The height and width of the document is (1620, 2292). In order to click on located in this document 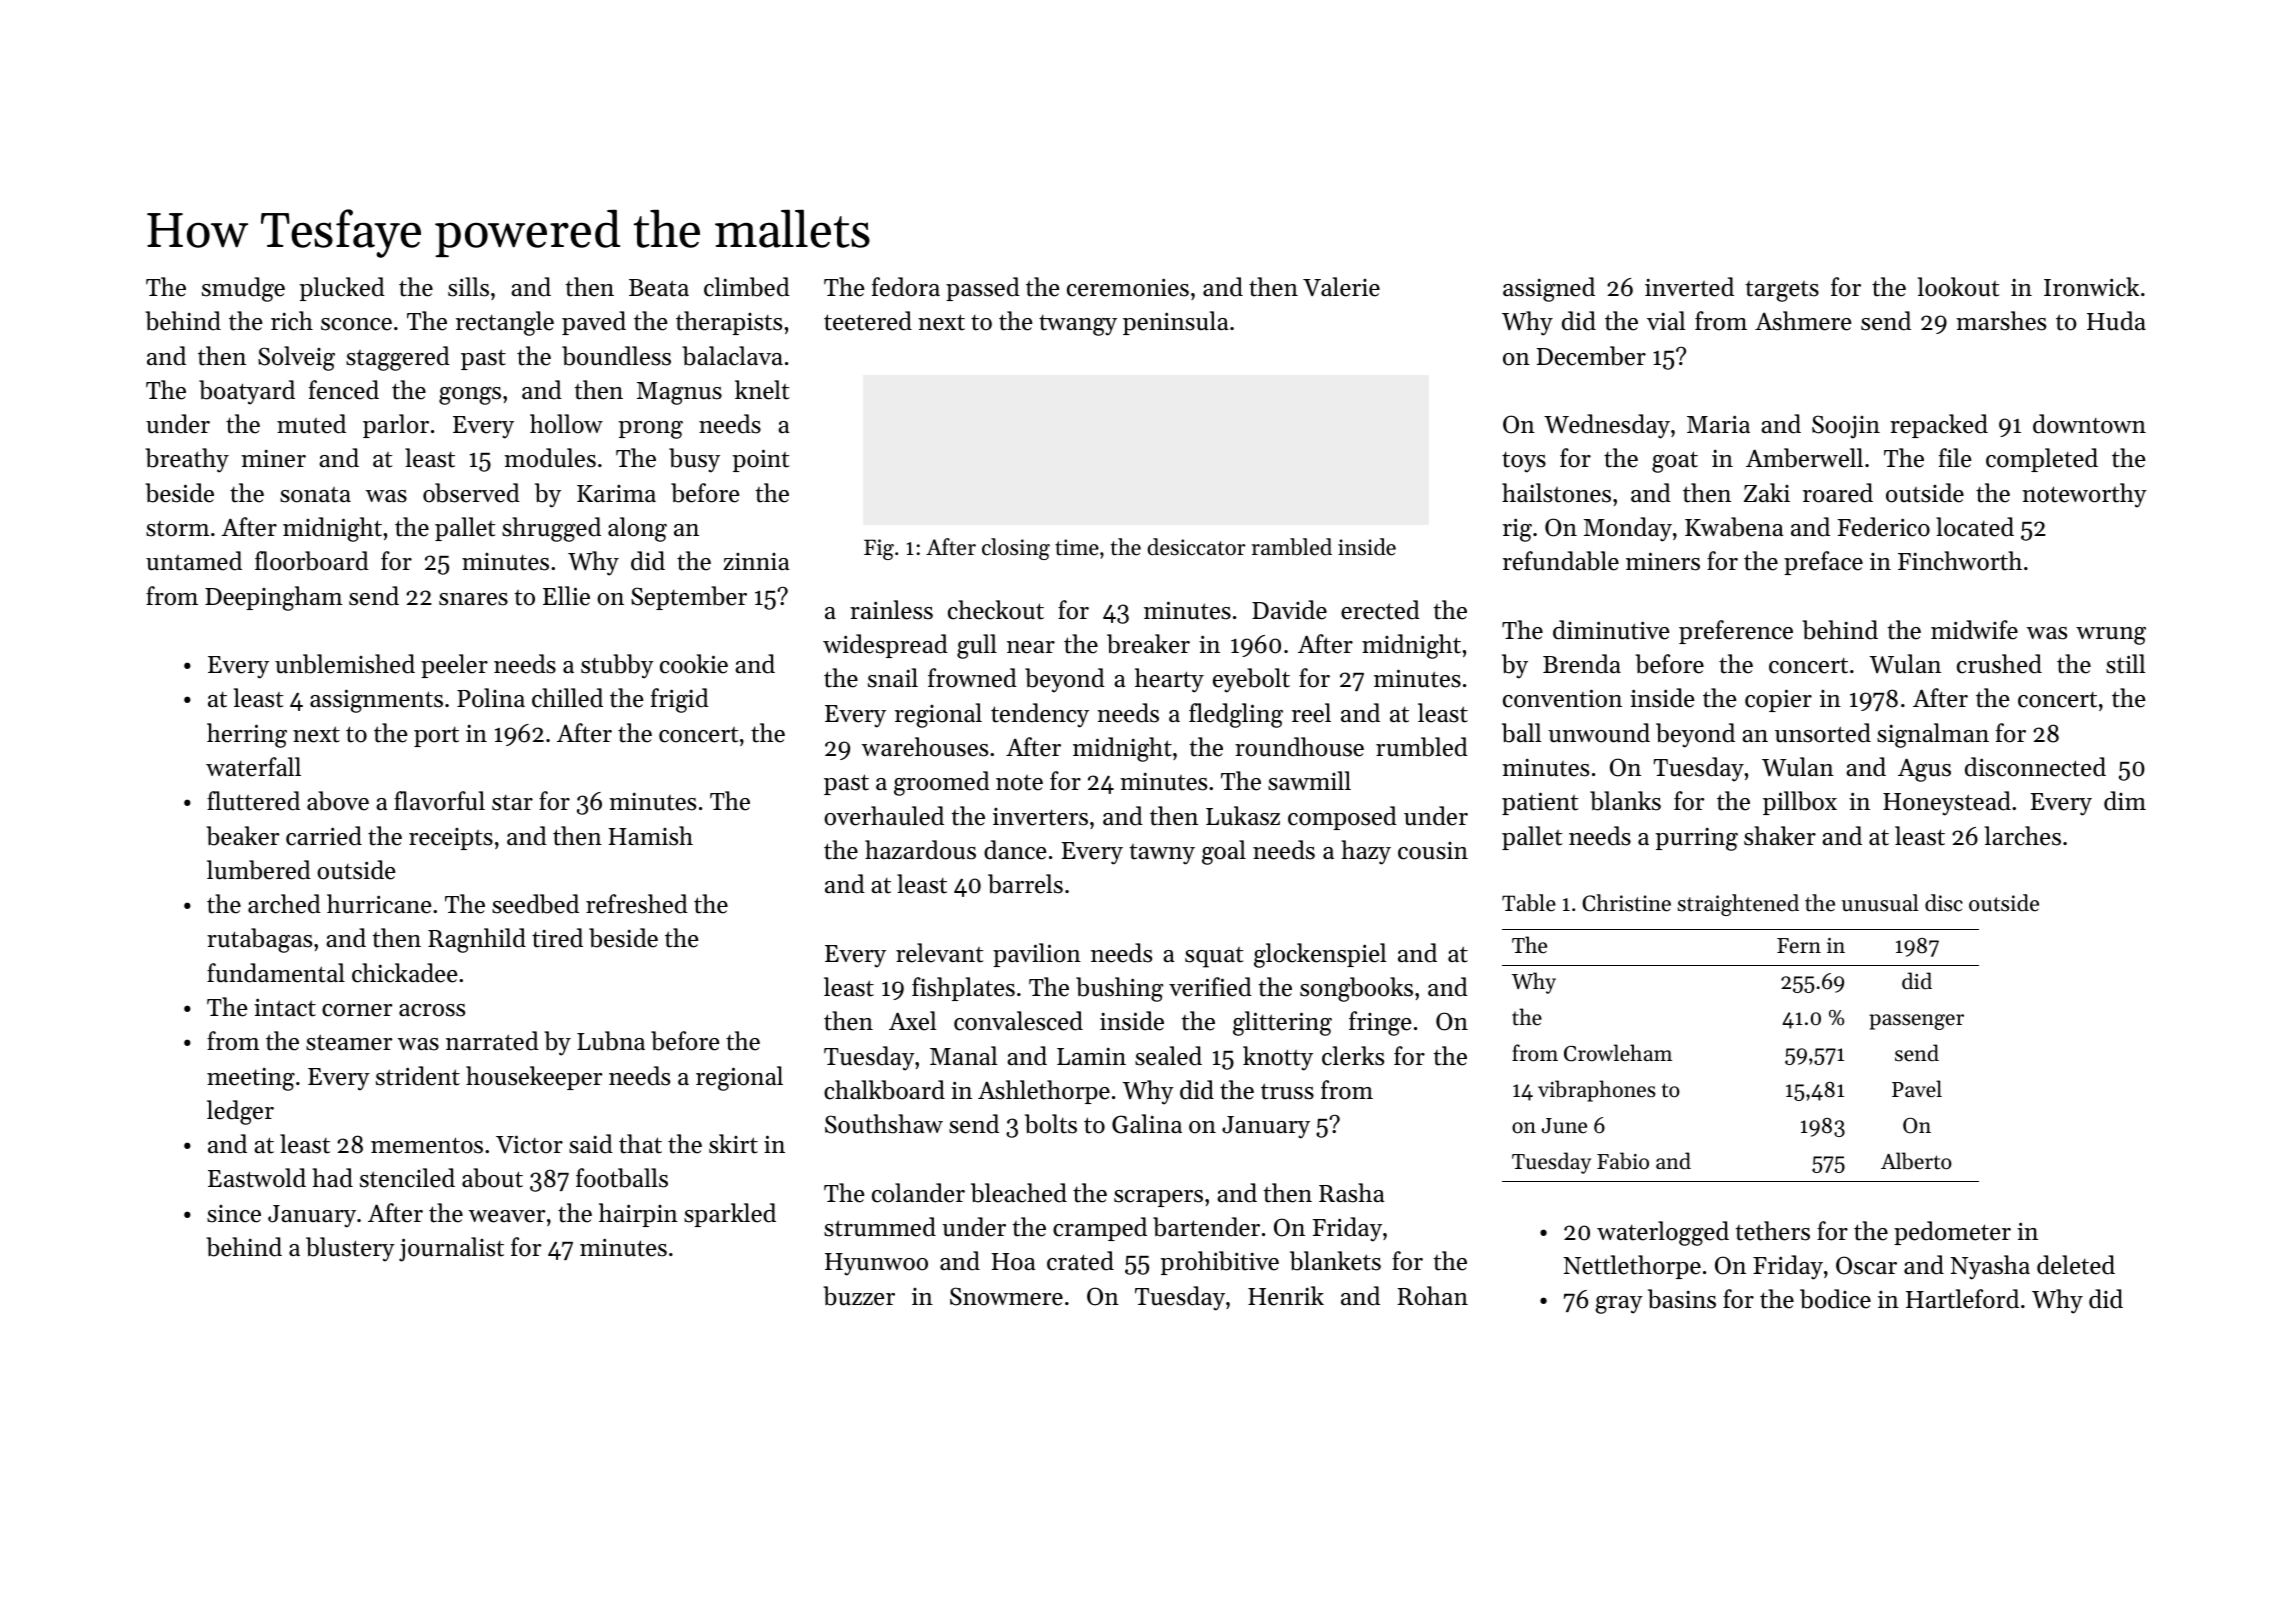, I will do `click(1975, 527)`.
